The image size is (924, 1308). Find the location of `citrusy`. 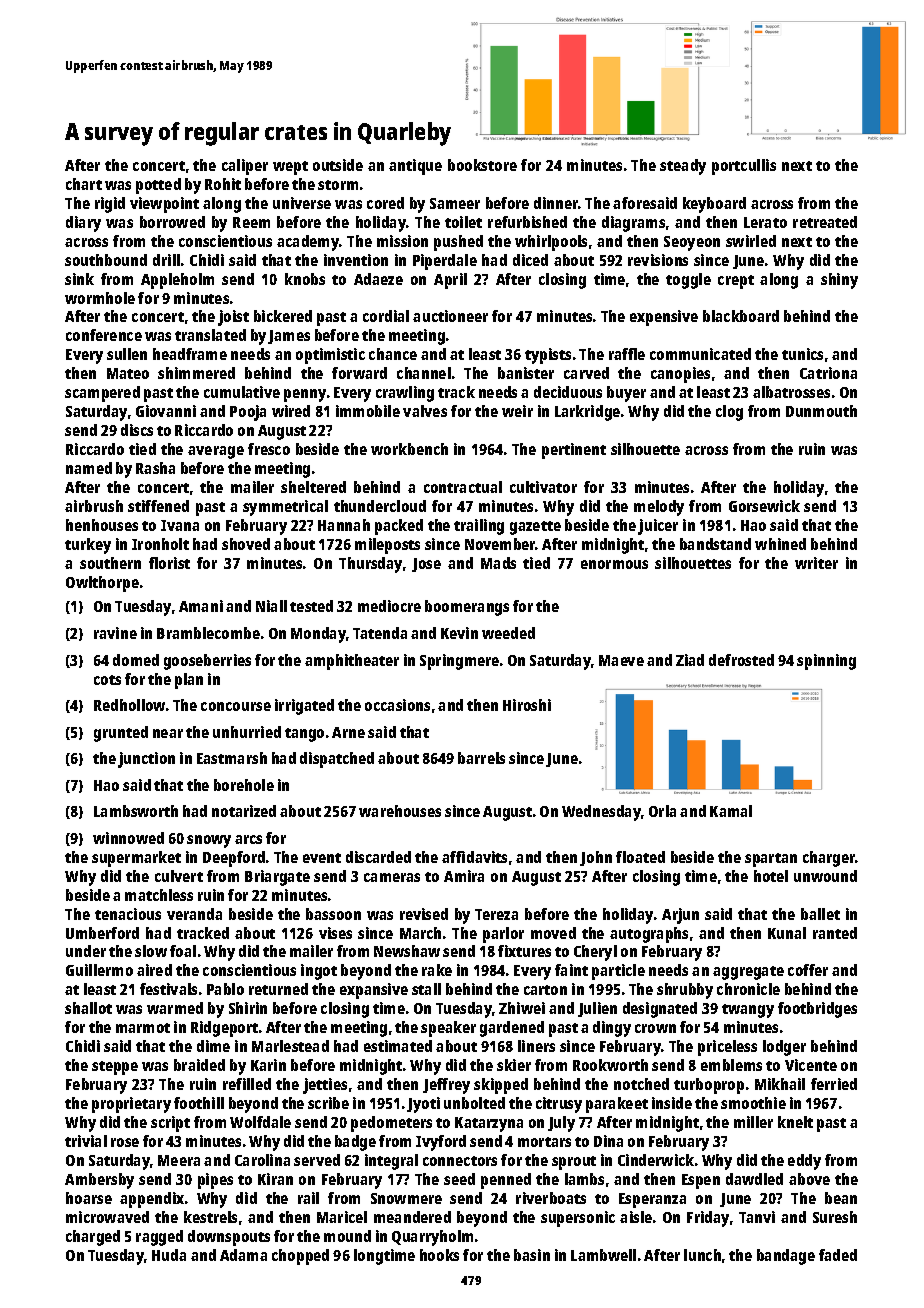

citrusy is located at coordinates (559, 1105).
